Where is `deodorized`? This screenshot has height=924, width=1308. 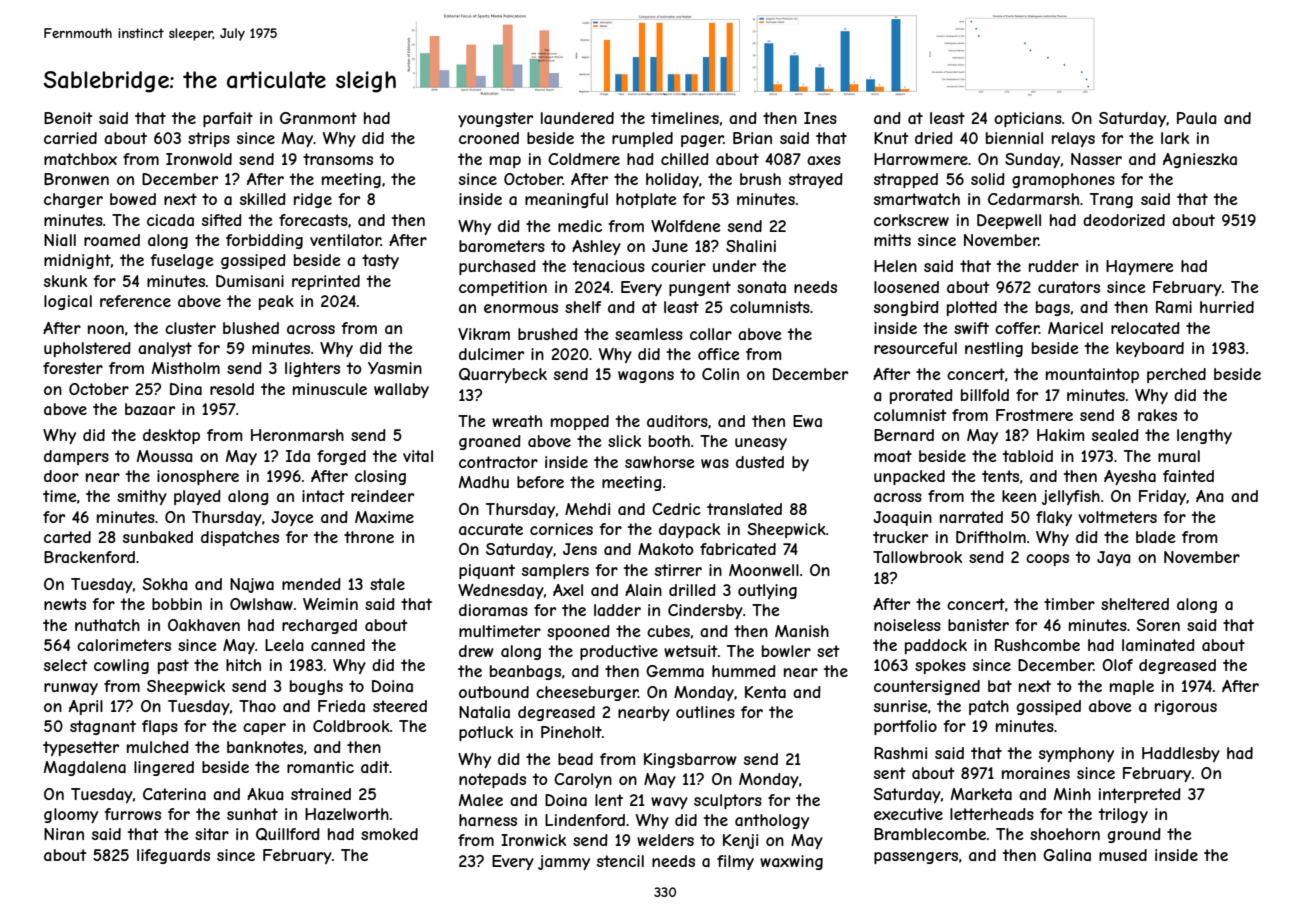 deodorized is located at coordinates (1124, 220).
